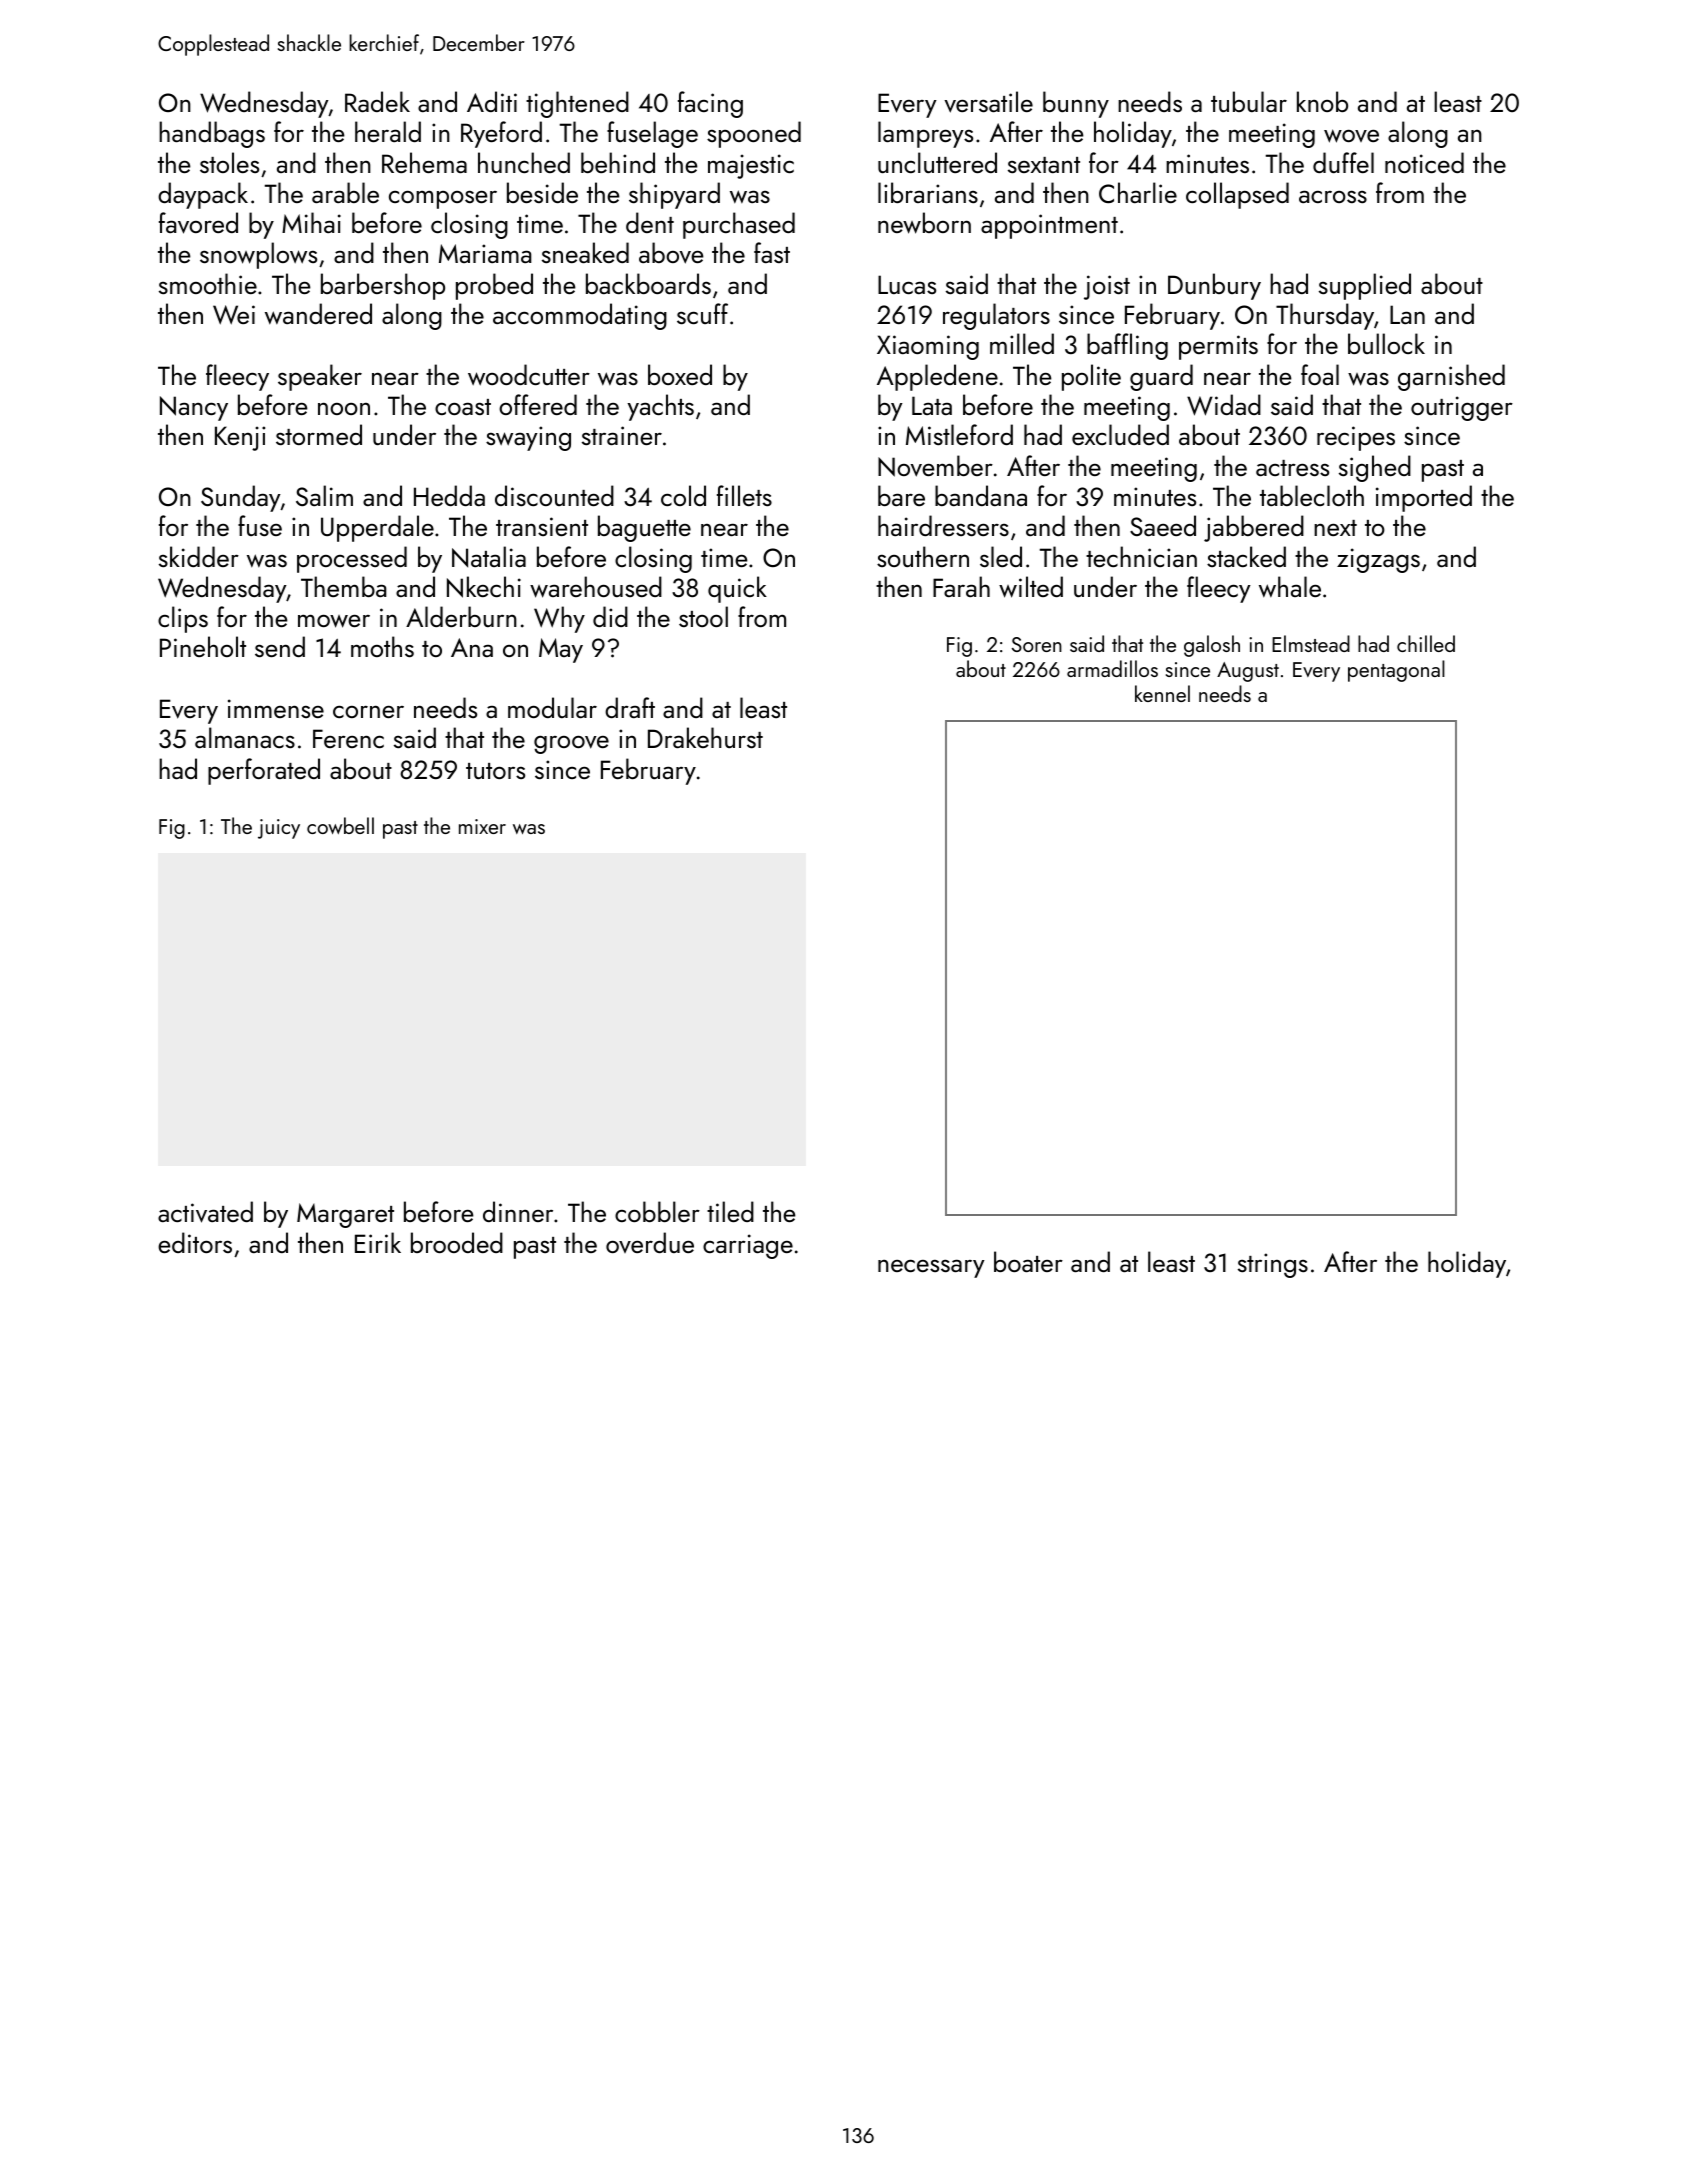 This page has height=2178, width=1683. Describe the element at coordinates (495, 771) in the page. I see `tutors` at that location.
